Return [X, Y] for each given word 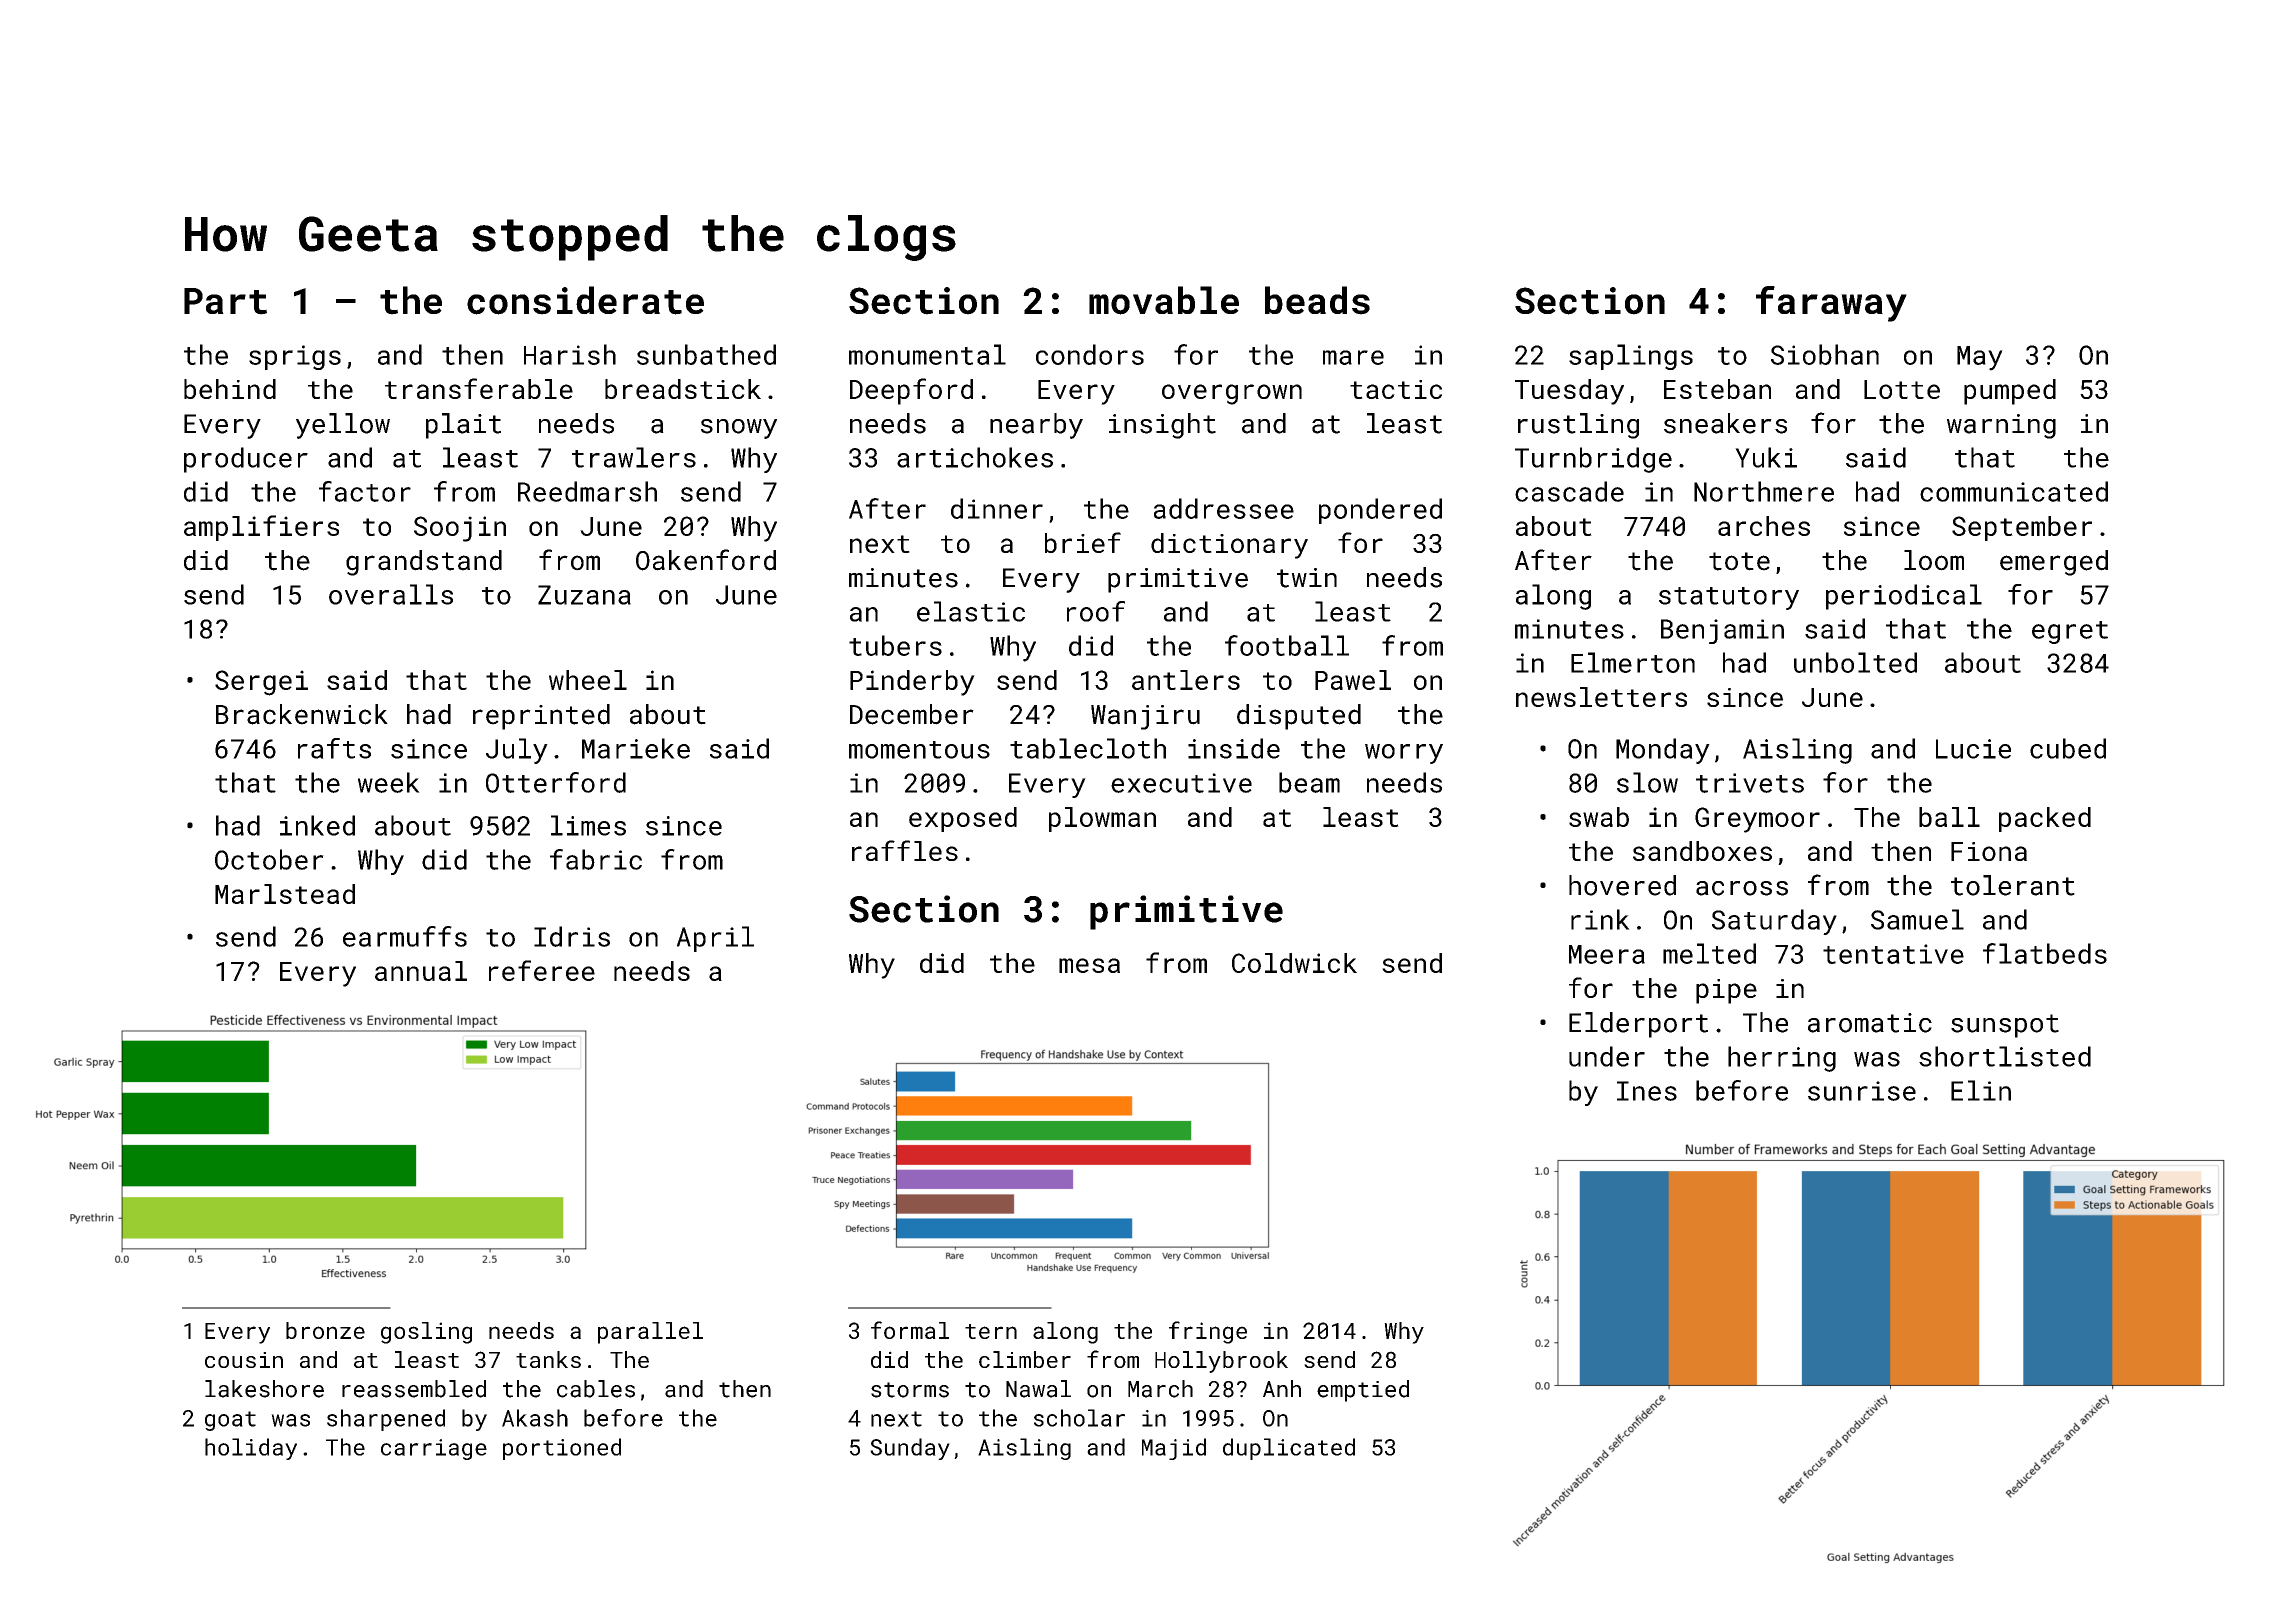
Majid [1174, 1449]
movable [1164, 300]
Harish [570, 354]
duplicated [1289, 1449]
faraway [1831, 304]
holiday [251, 1449]
